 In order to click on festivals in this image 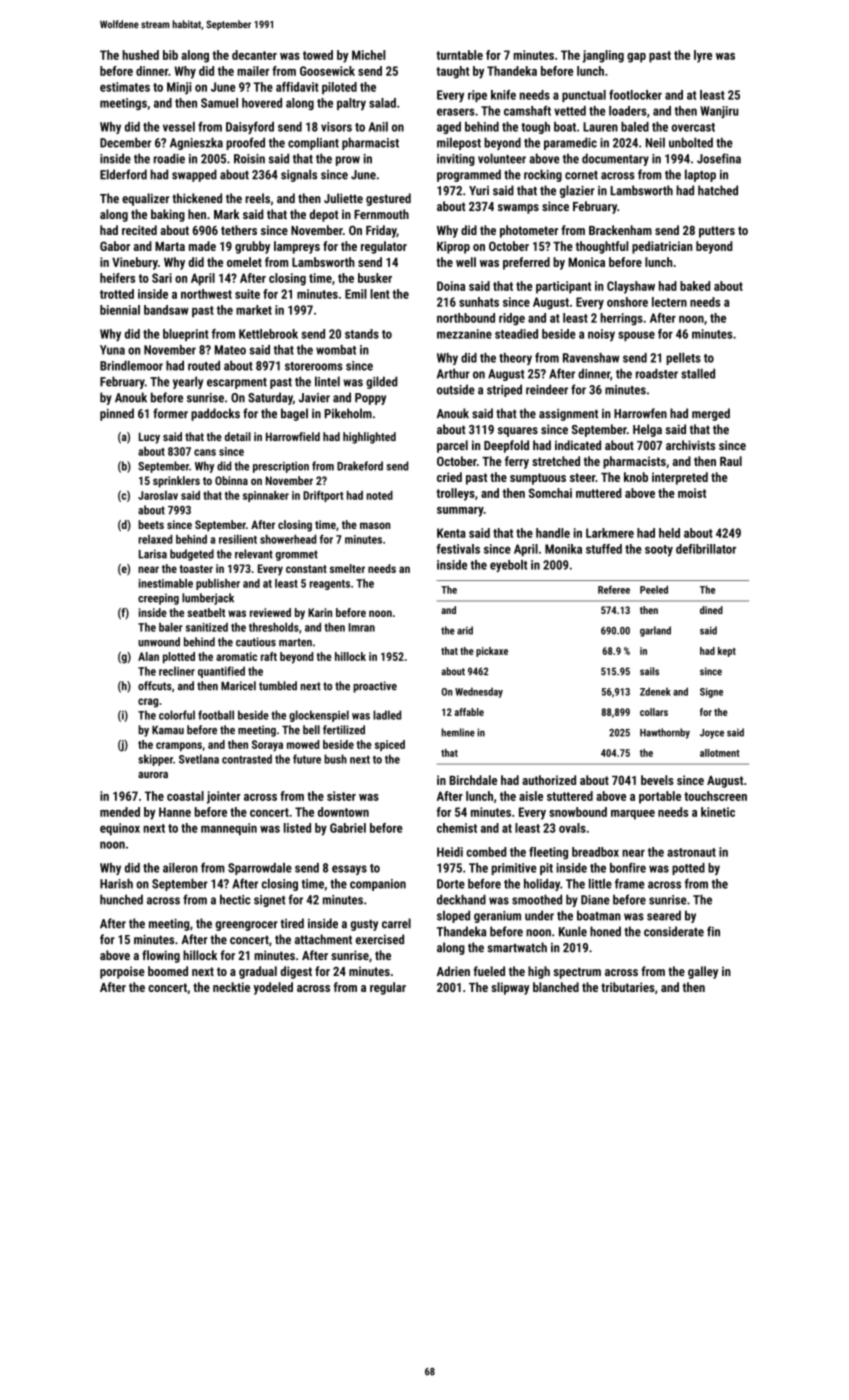, I will do `click(458, 549)`.
